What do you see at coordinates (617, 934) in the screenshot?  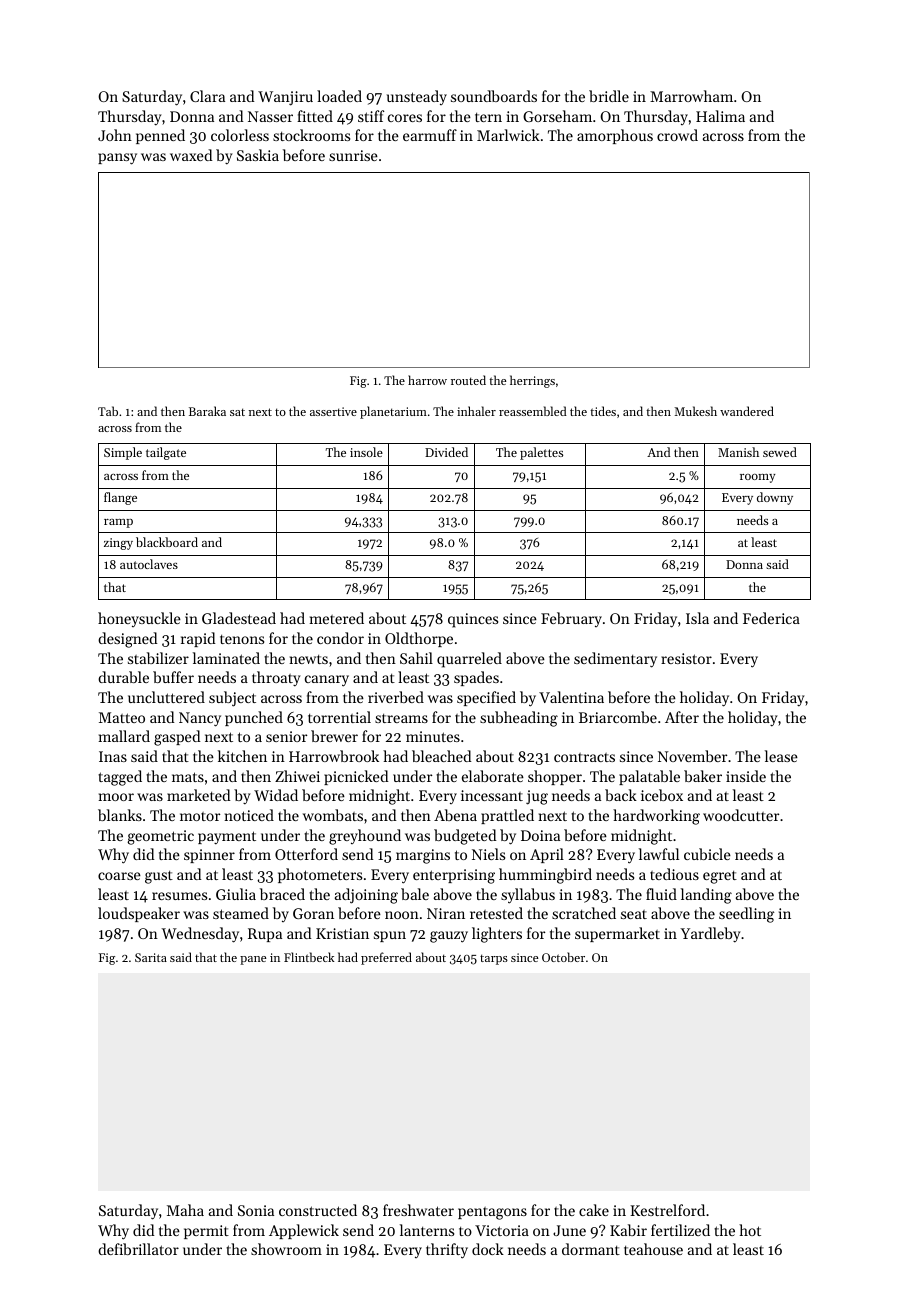 I see `supermarket` at bounding box center [617, 934].
